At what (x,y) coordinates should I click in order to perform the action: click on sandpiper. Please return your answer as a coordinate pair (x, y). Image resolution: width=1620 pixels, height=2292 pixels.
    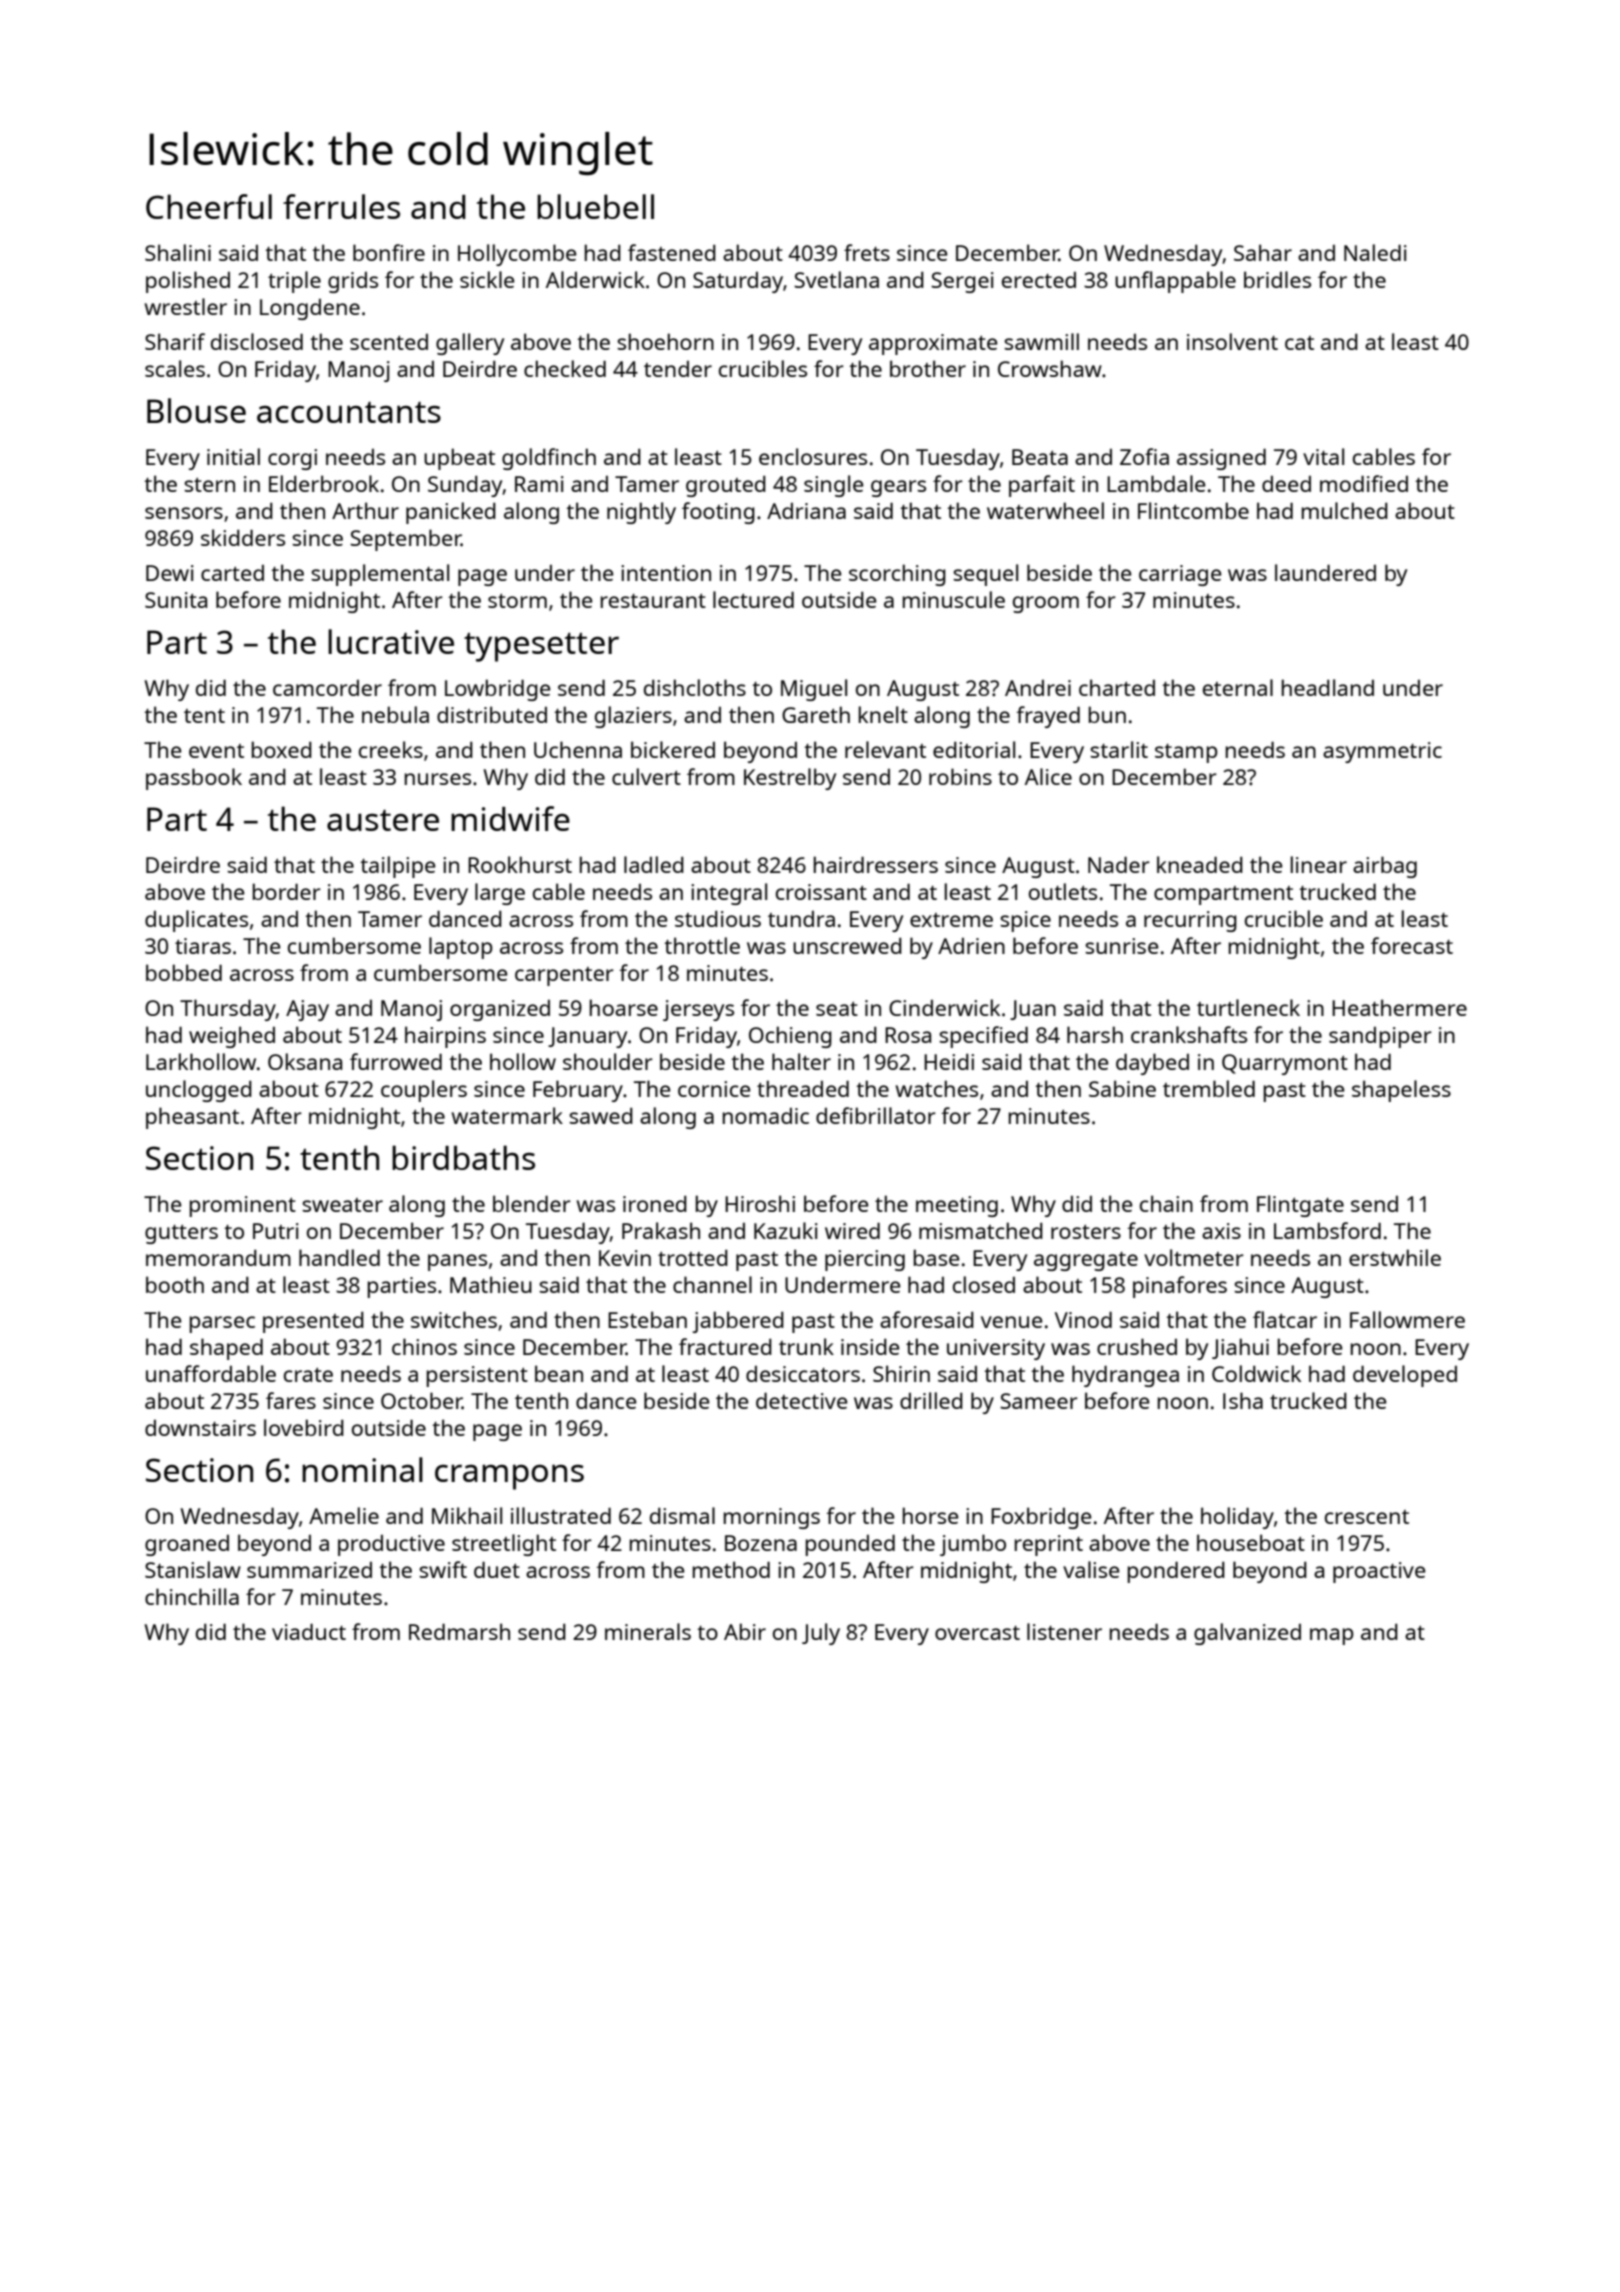
    Looking at the image, I should click on (1380, 1037).
